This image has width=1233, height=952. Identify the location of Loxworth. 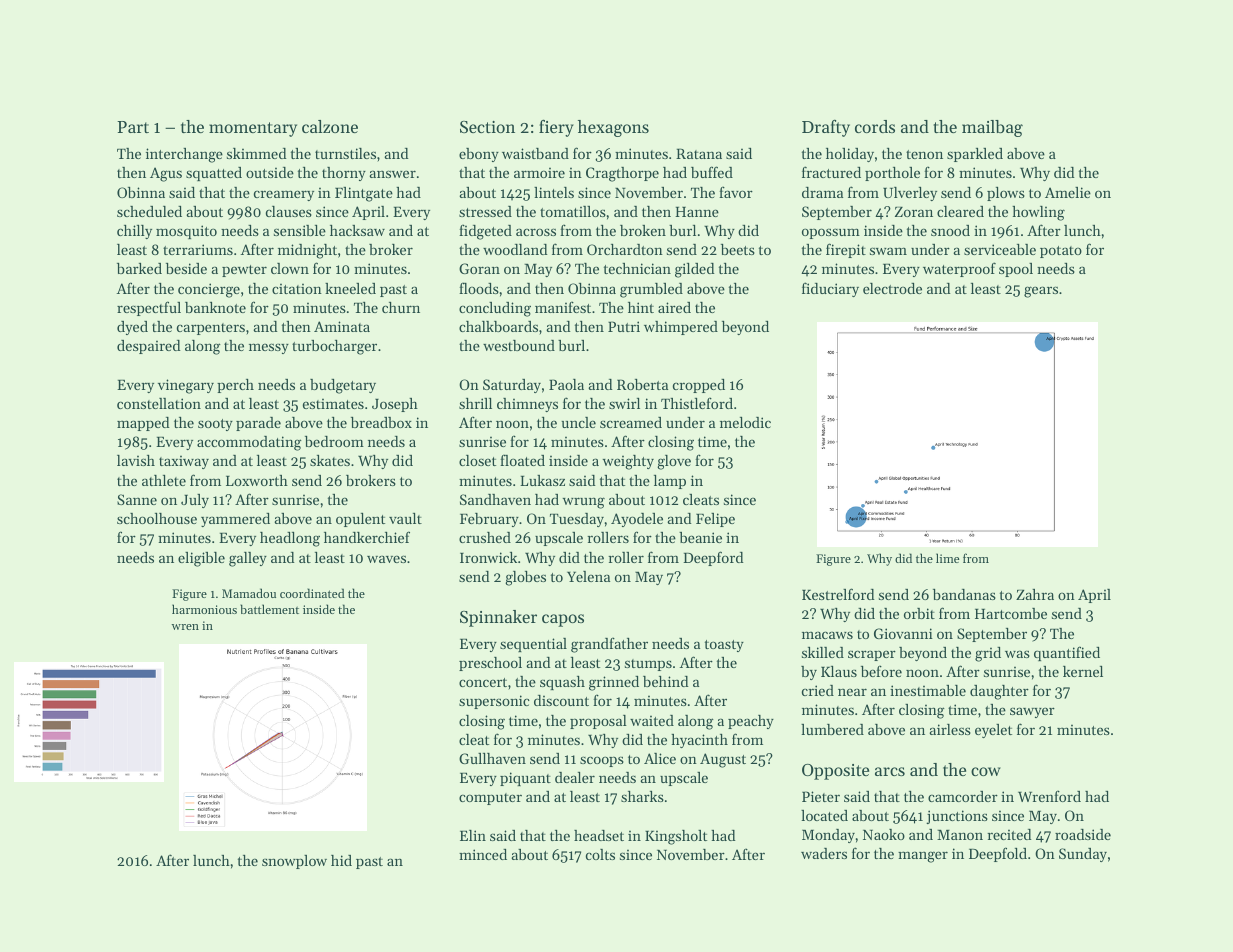
(257, 480).
